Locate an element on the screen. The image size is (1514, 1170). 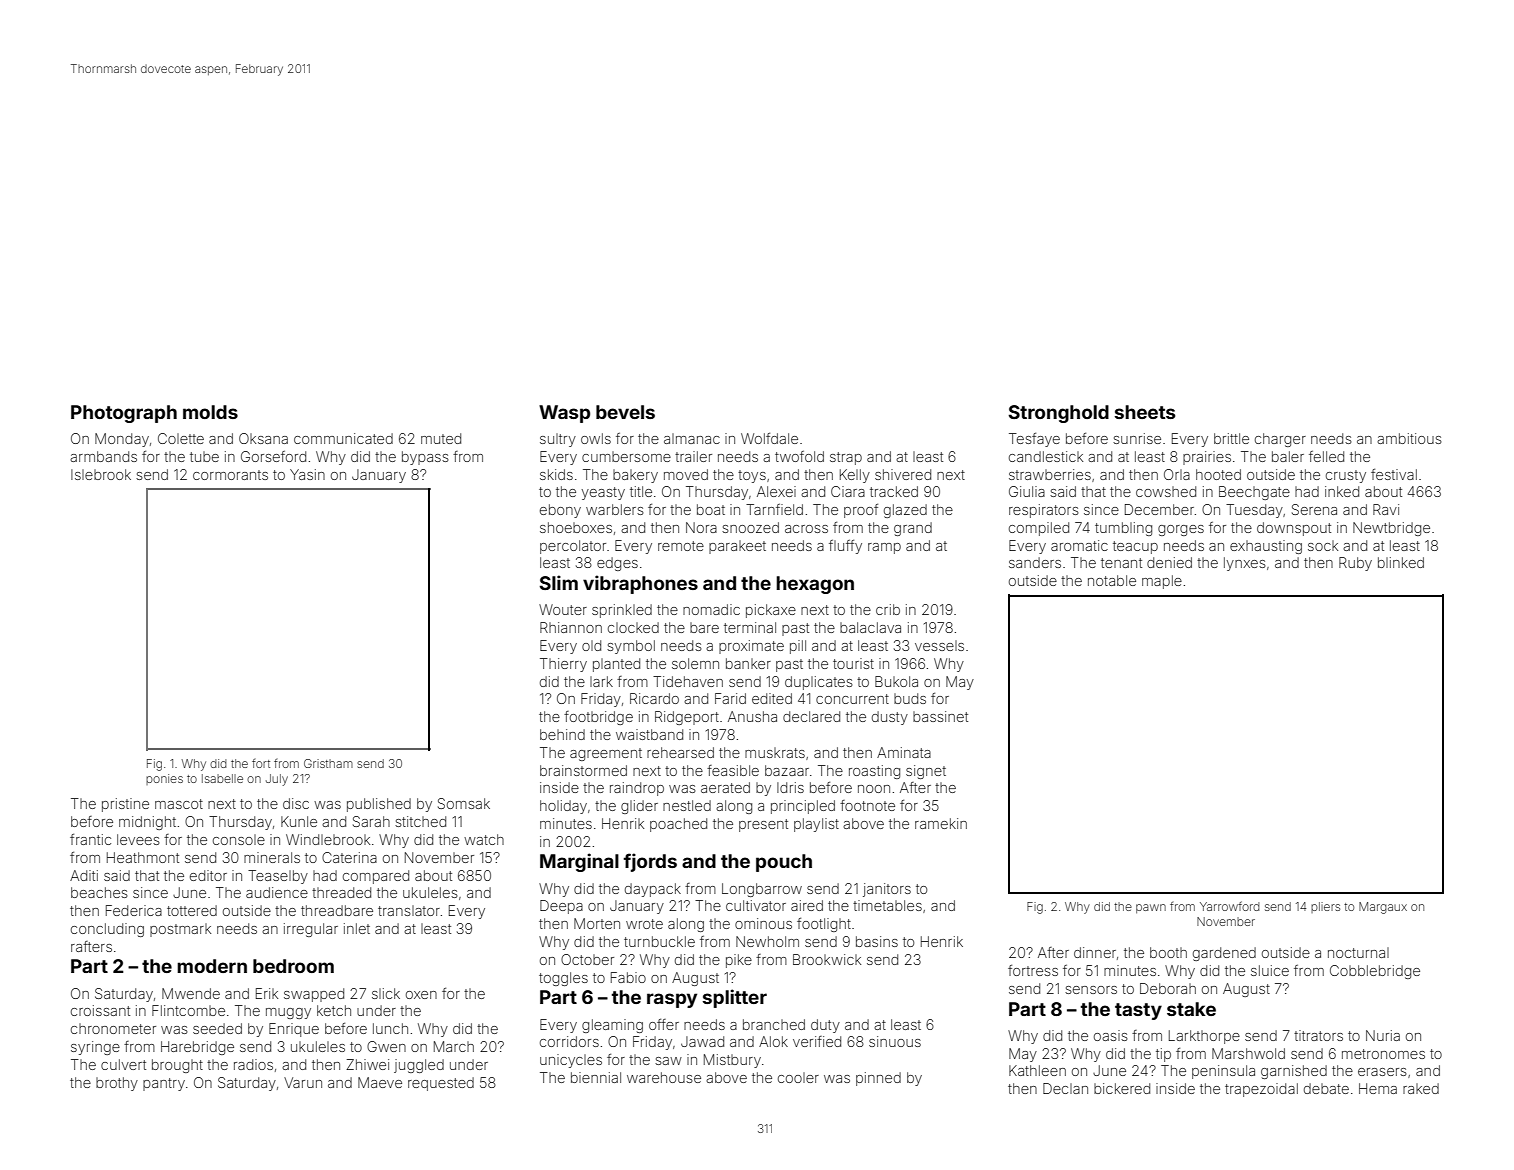
parakeet is located at coordinates (737, 547).
